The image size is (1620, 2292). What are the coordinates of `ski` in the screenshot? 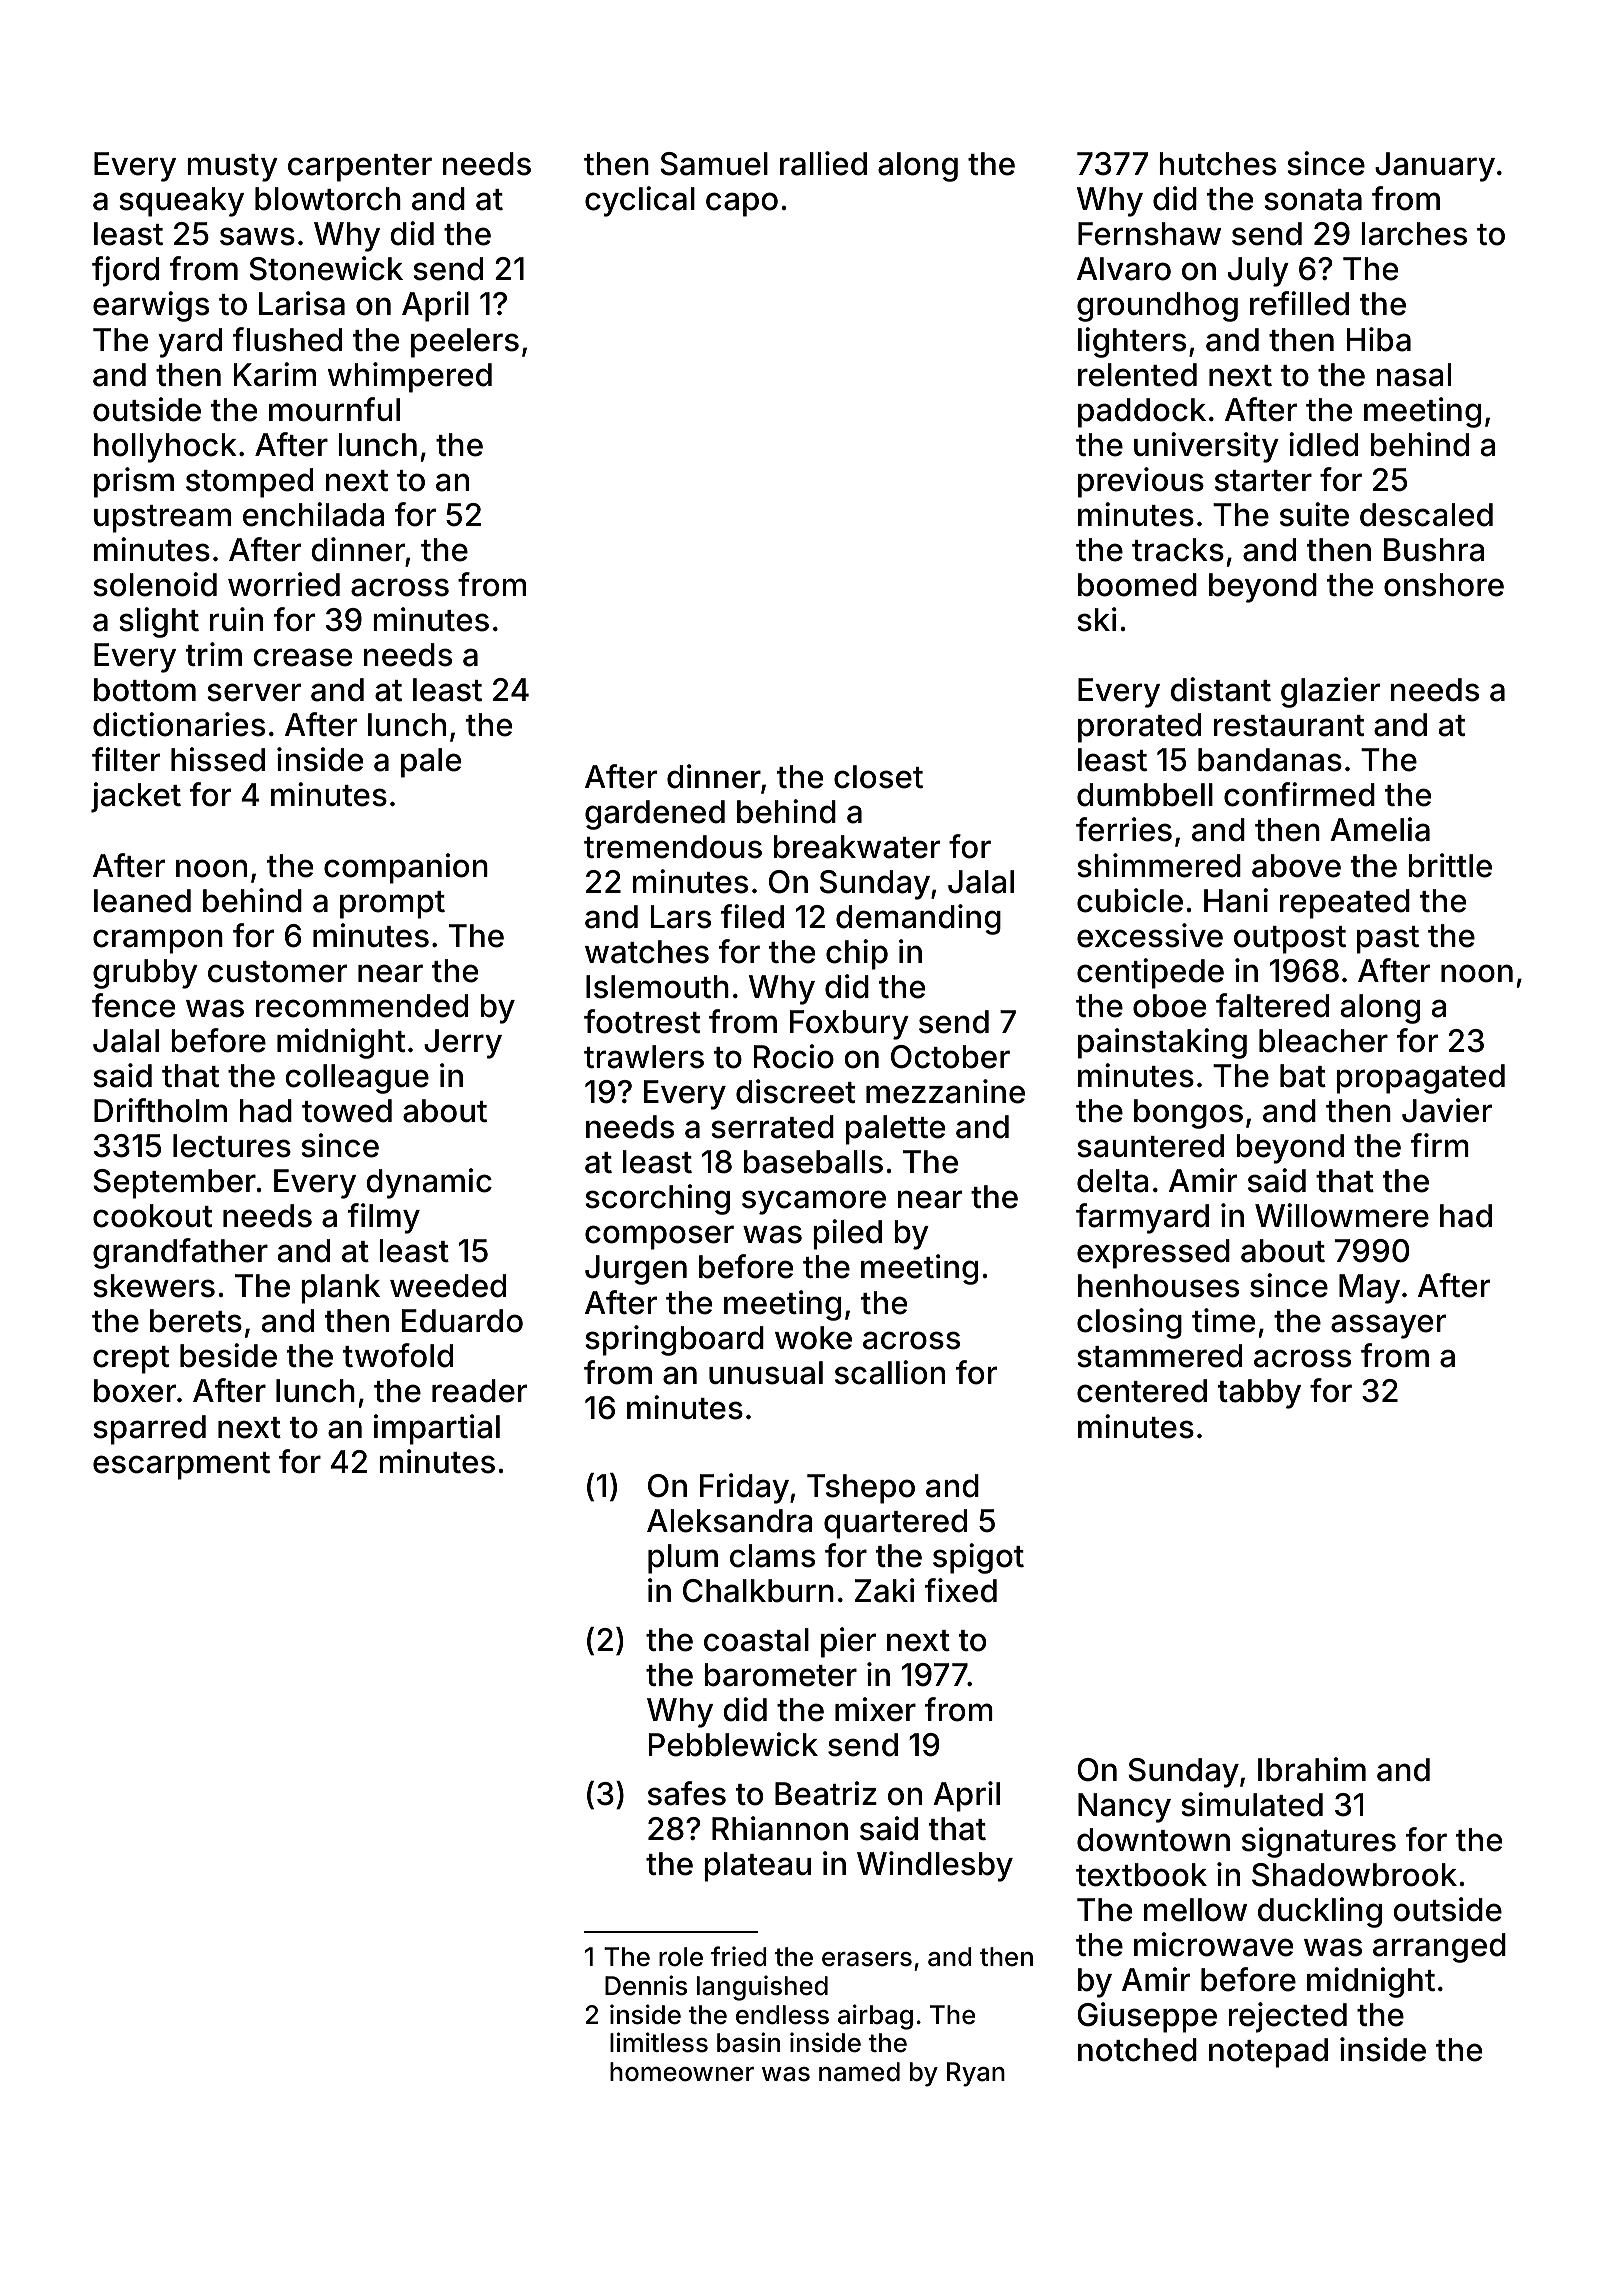 It's located at (1097, 619).
